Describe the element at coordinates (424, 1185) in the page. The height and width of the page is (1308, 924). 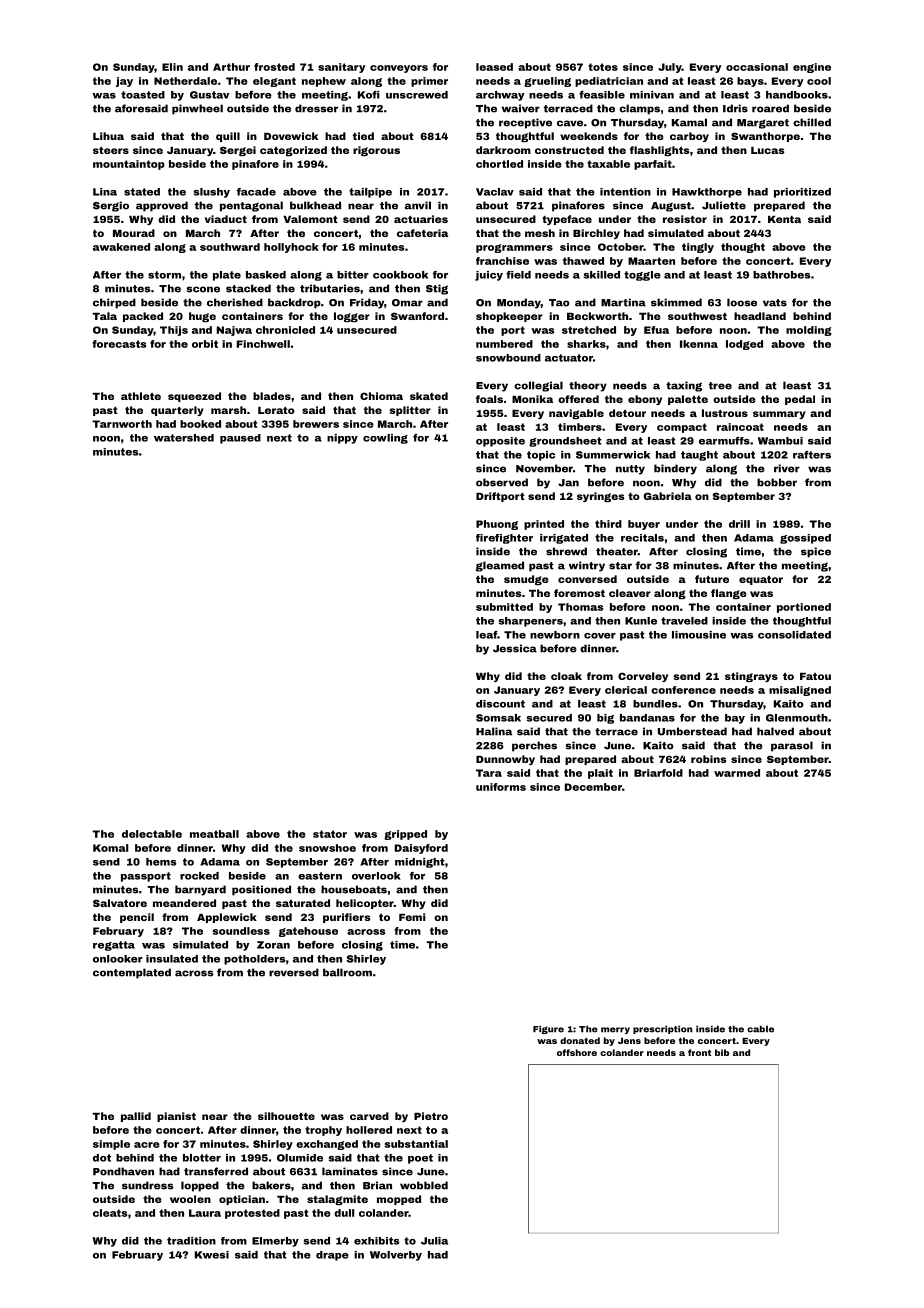
I see `wobbled` at that location.
